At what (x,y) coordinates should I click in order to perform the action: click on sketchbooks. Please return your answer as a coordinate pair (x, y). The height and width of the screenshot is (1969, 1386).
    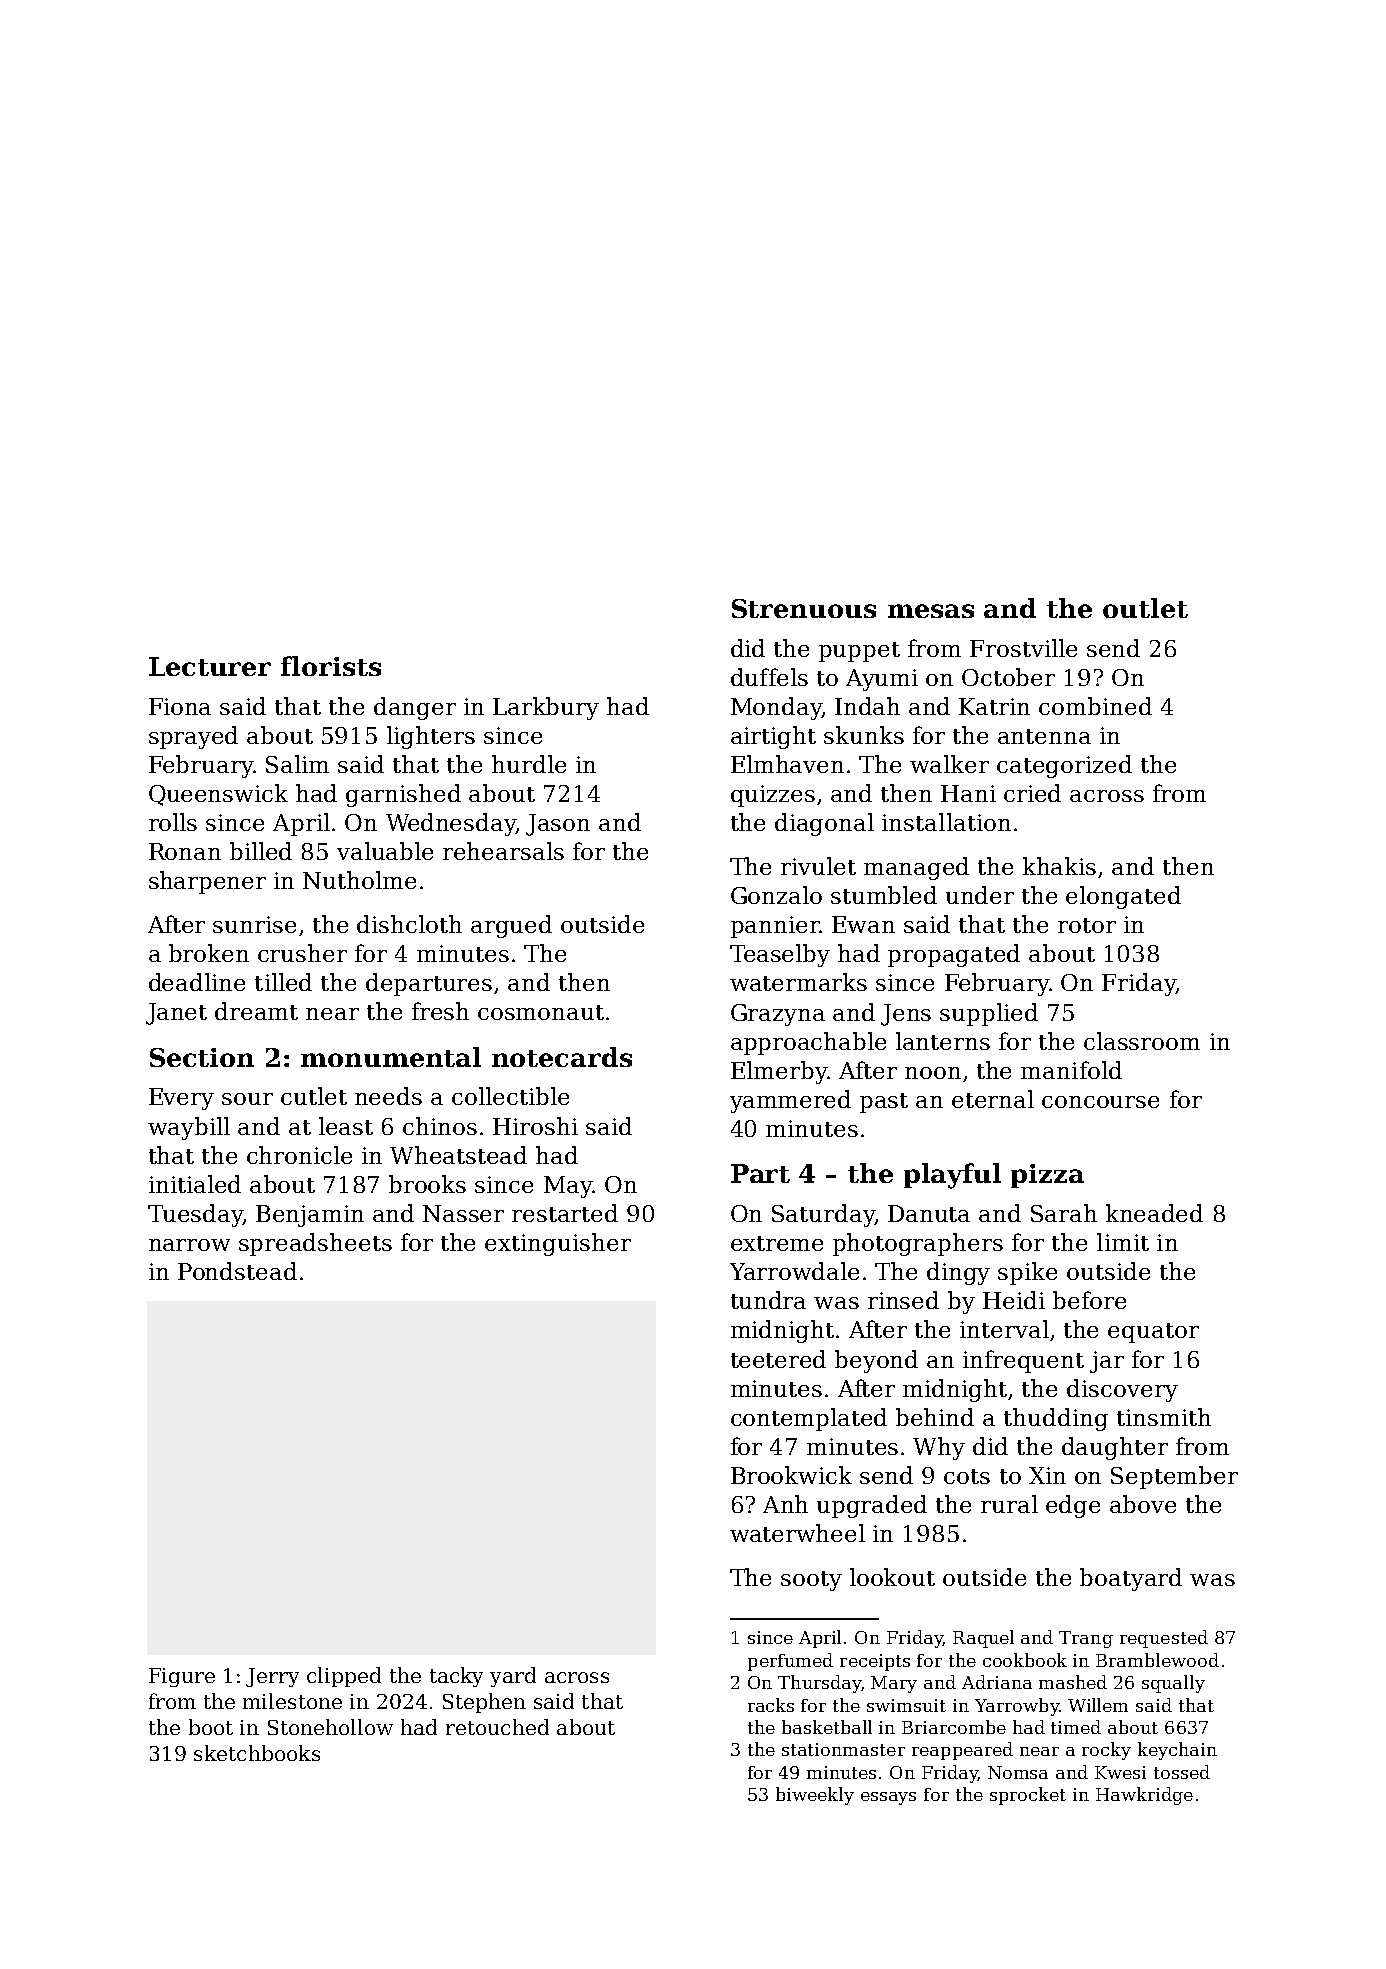
    Looking at the image, I should click on (257, 1753).
